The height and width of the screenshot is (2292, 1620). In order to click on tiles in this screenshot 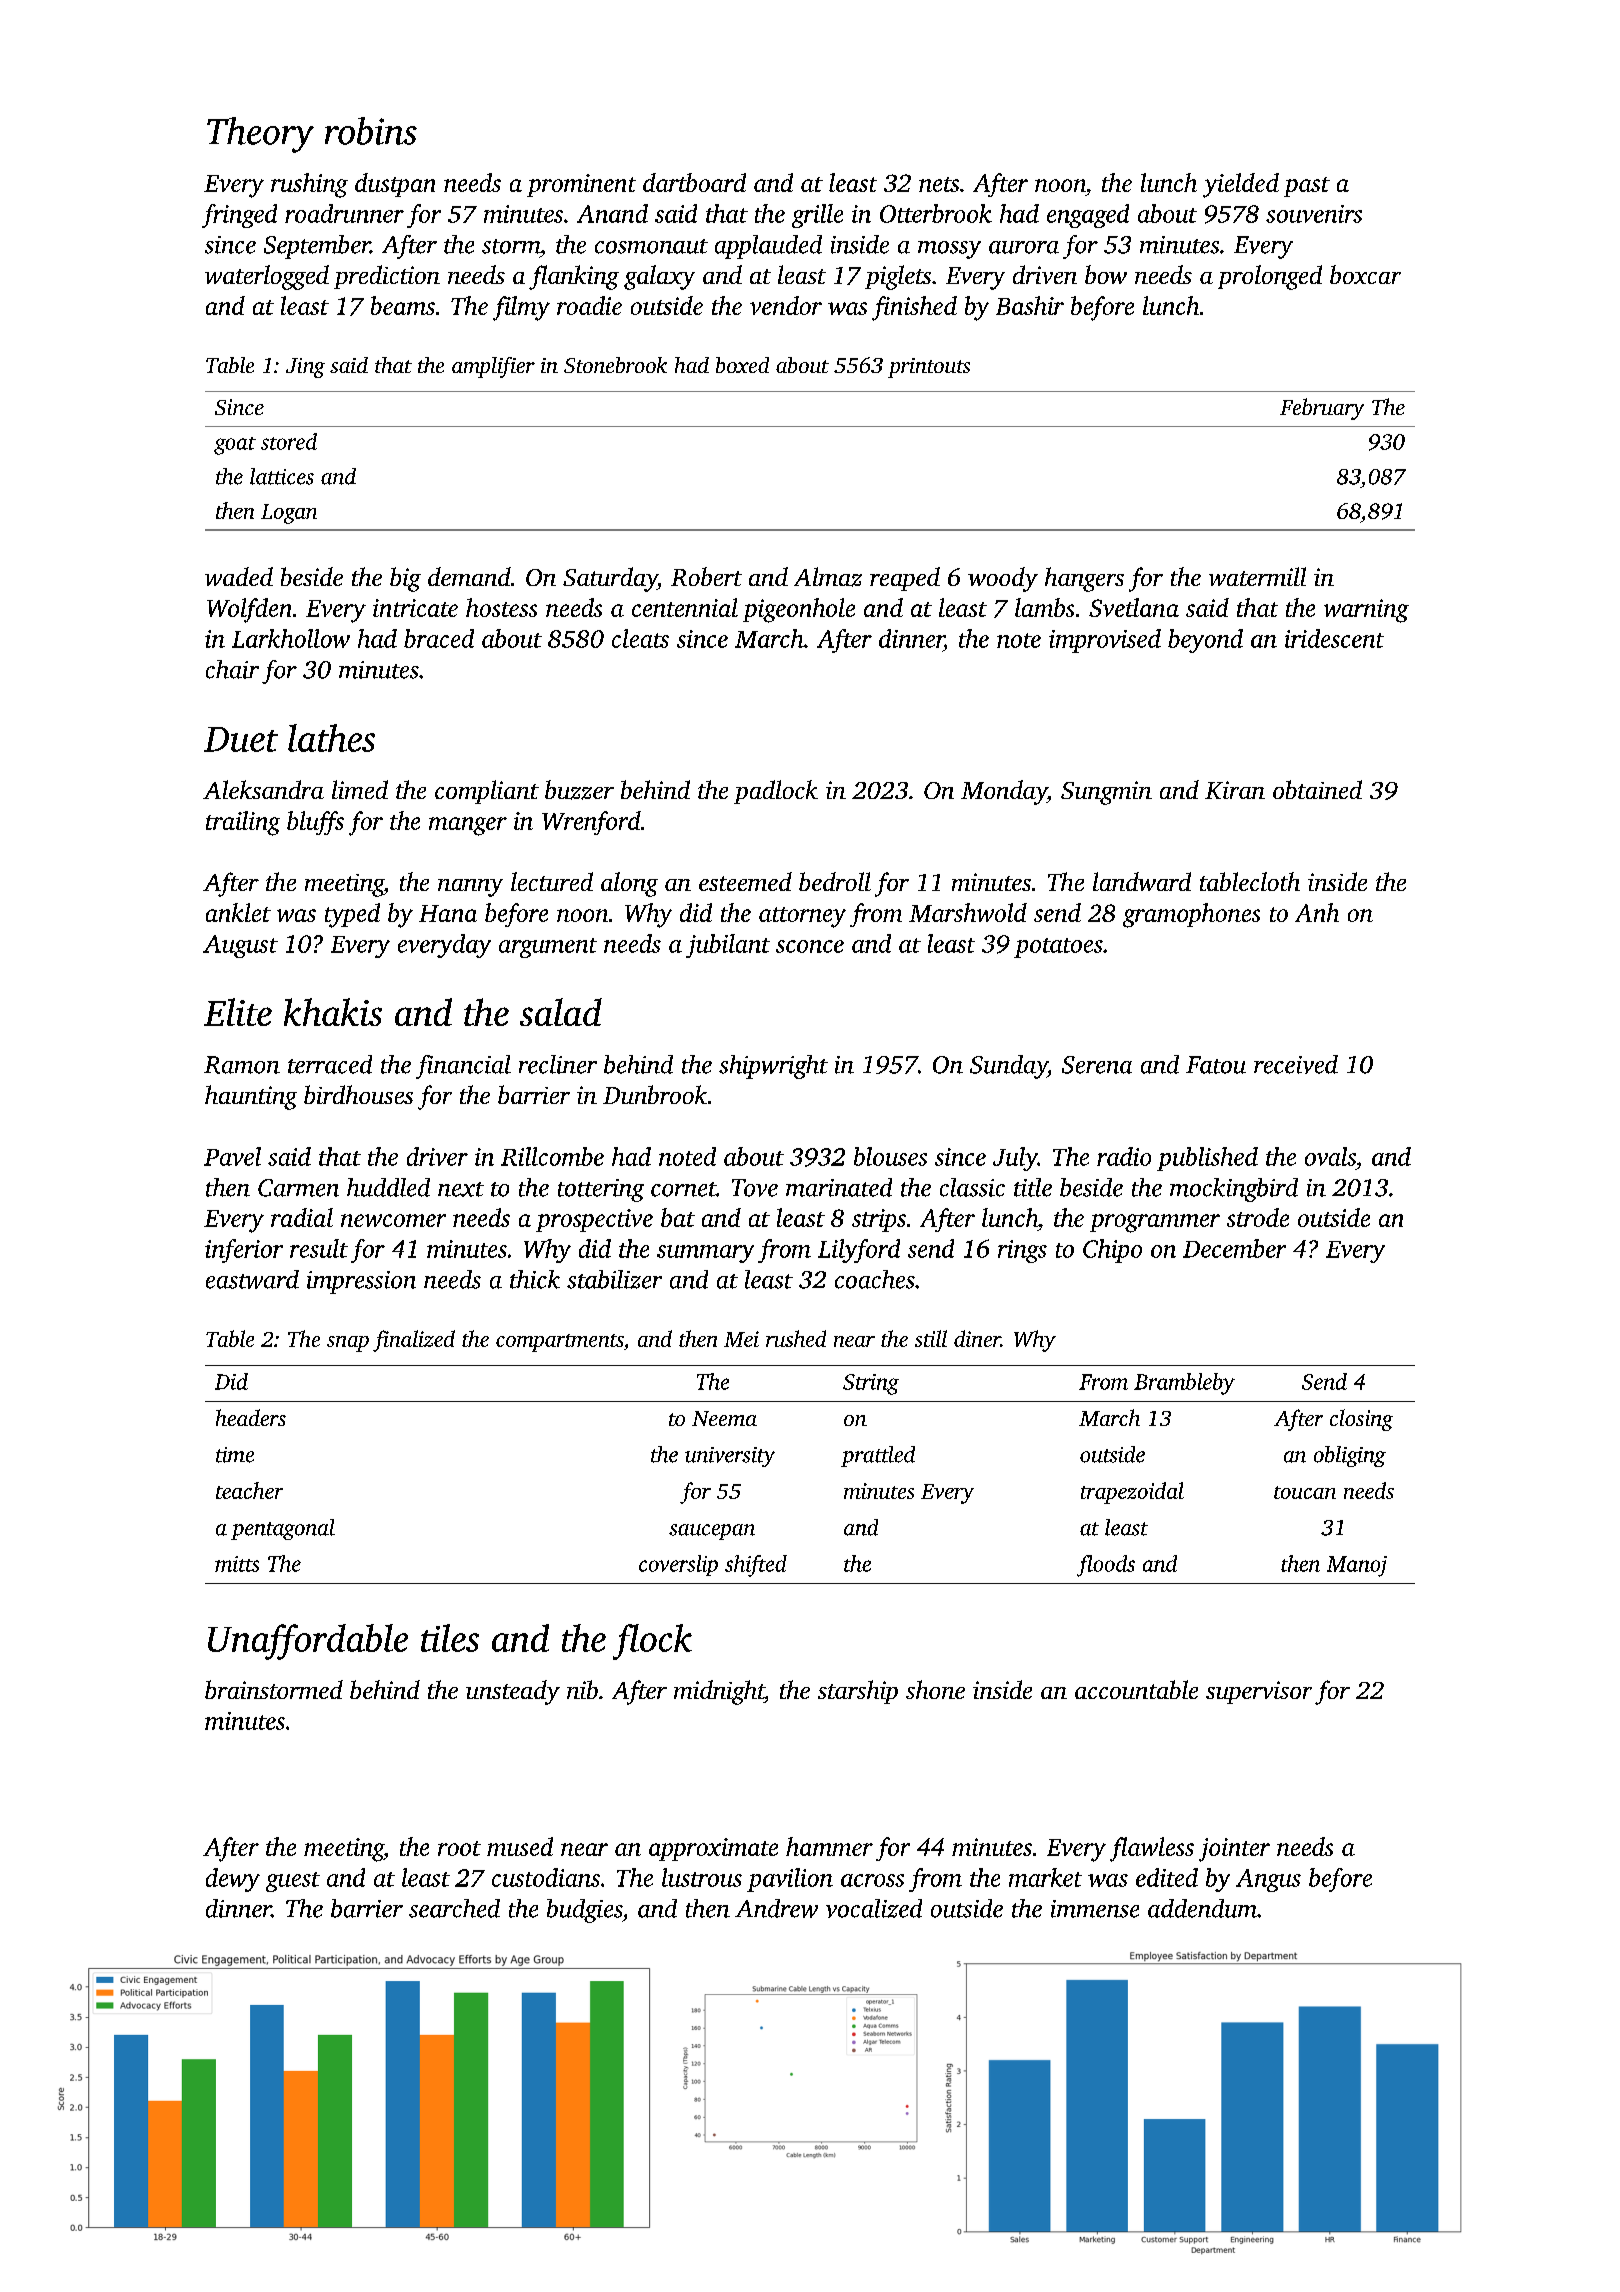, I will do `click(450, 1638)`.
